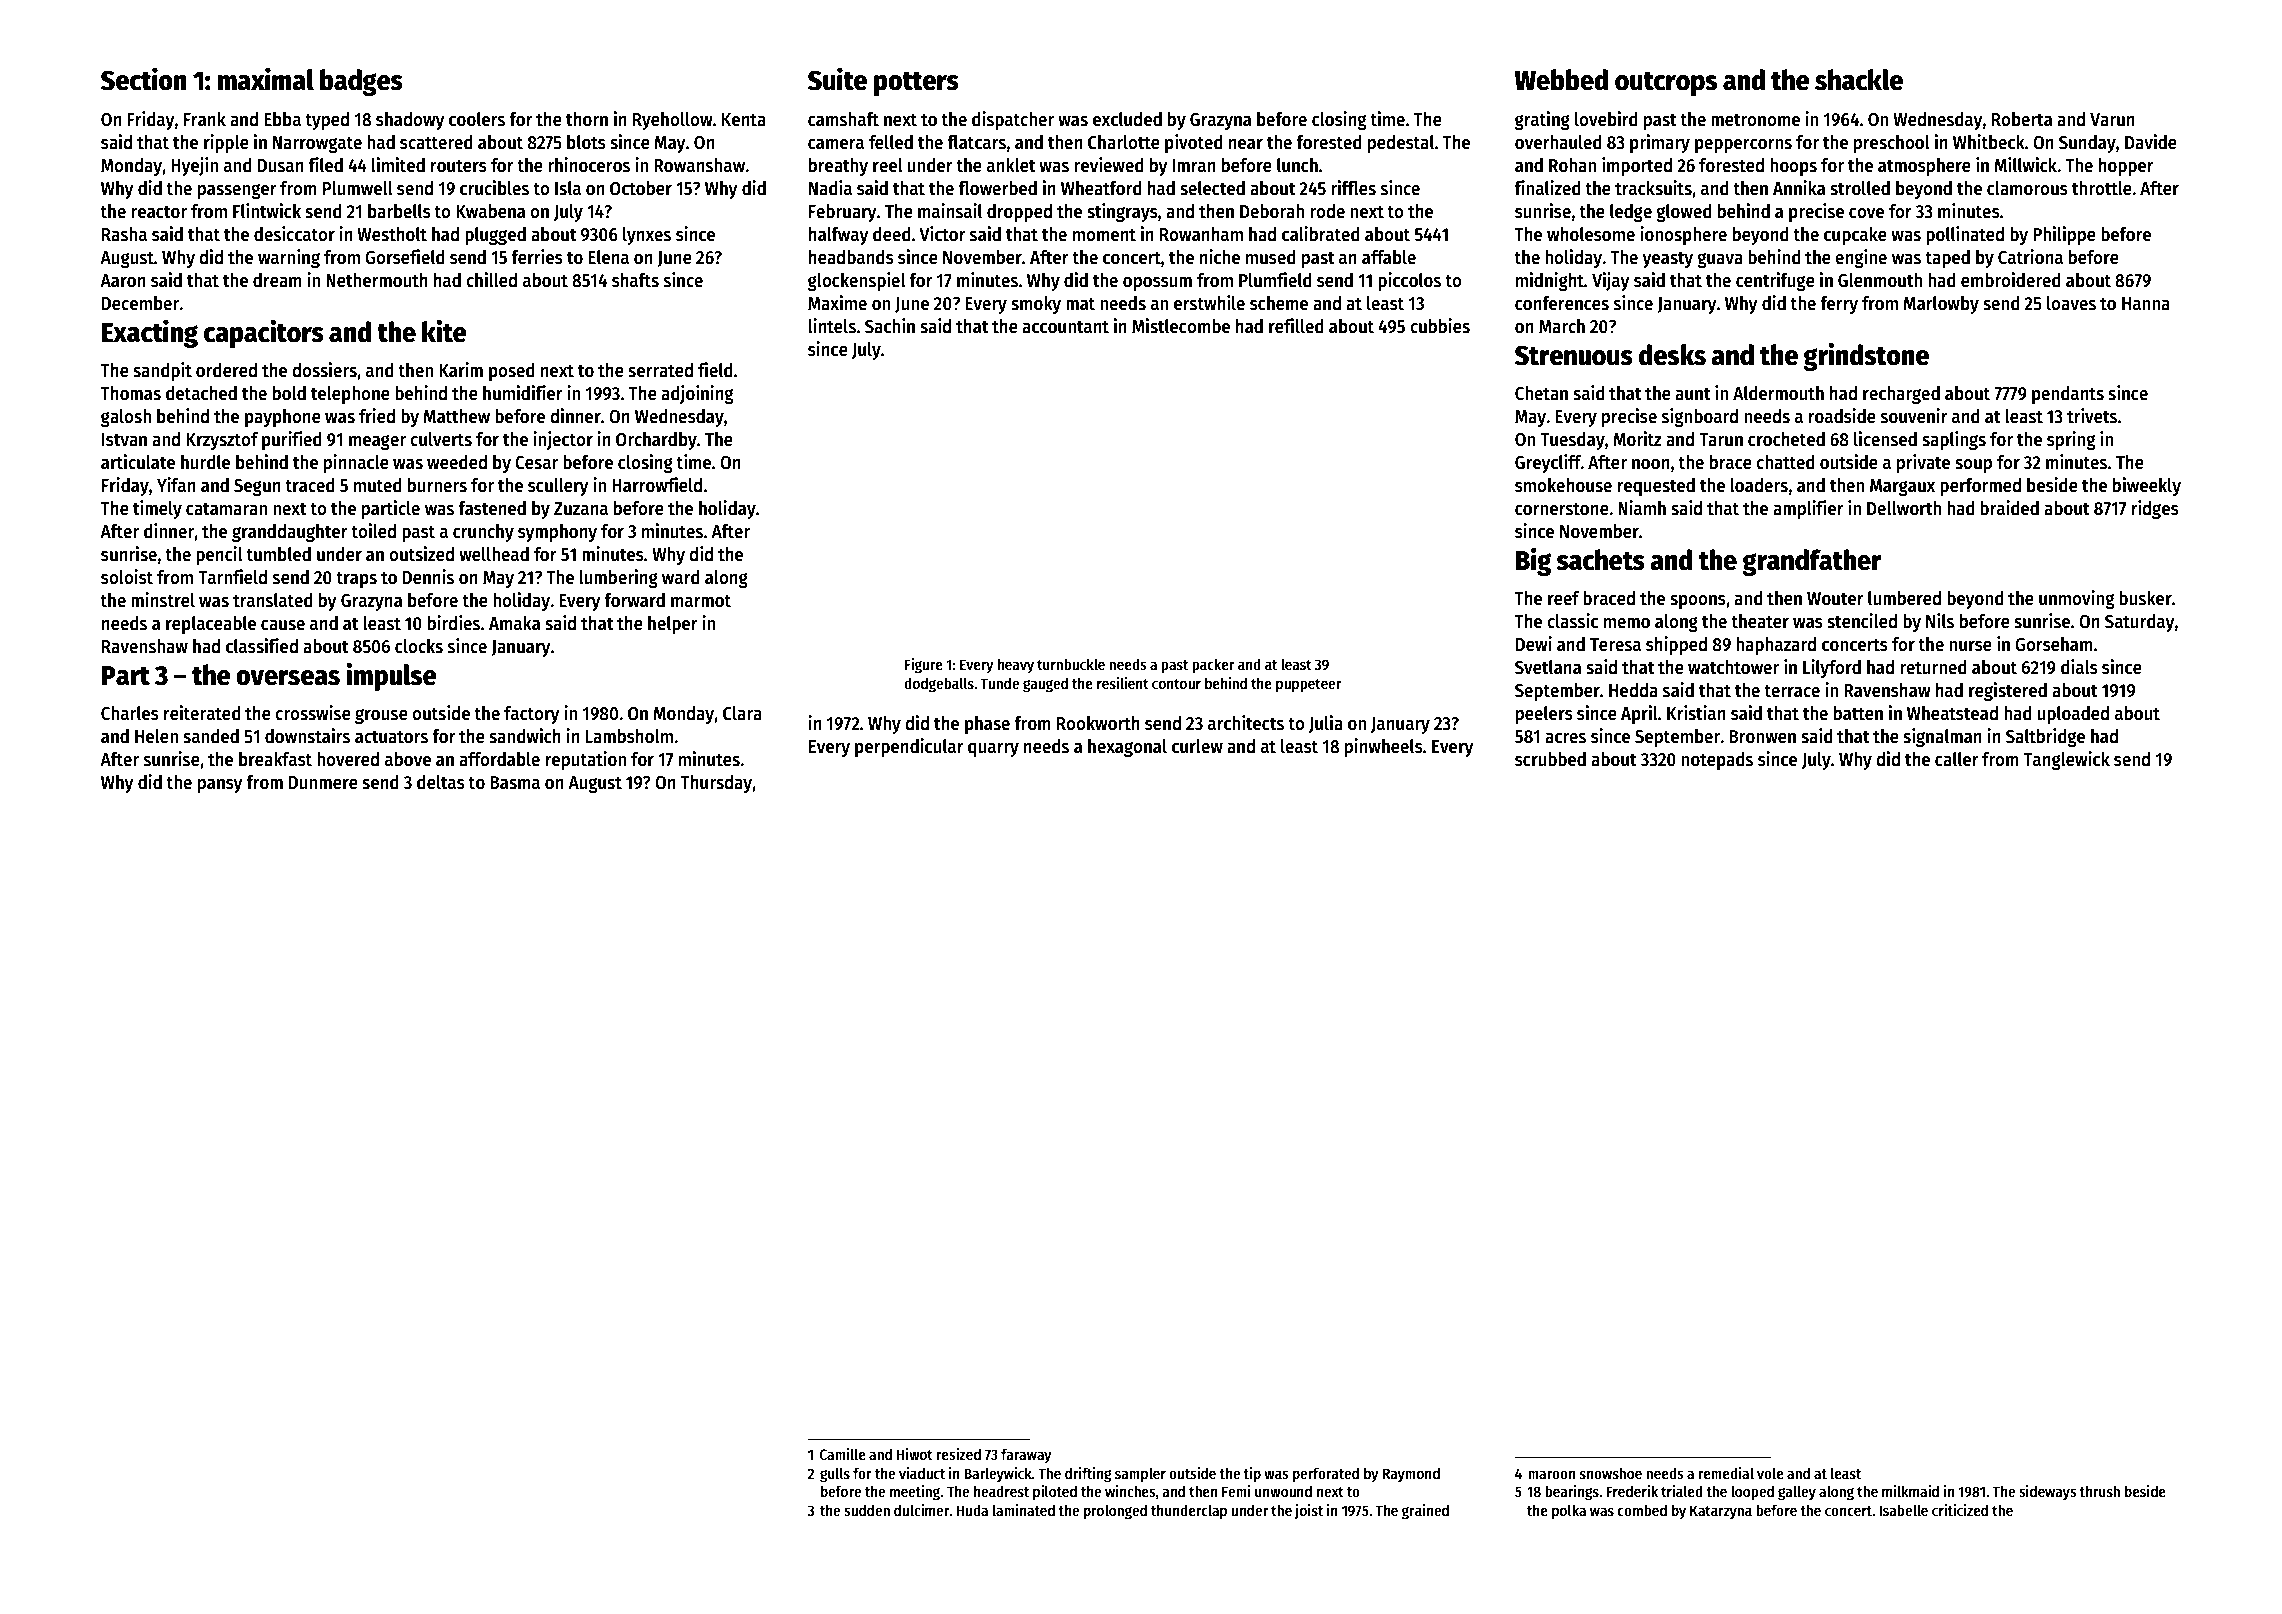  What do you see at coordinates (867, 1510) in the document?
I see `sudden` at bounding box center [867, 1510].
